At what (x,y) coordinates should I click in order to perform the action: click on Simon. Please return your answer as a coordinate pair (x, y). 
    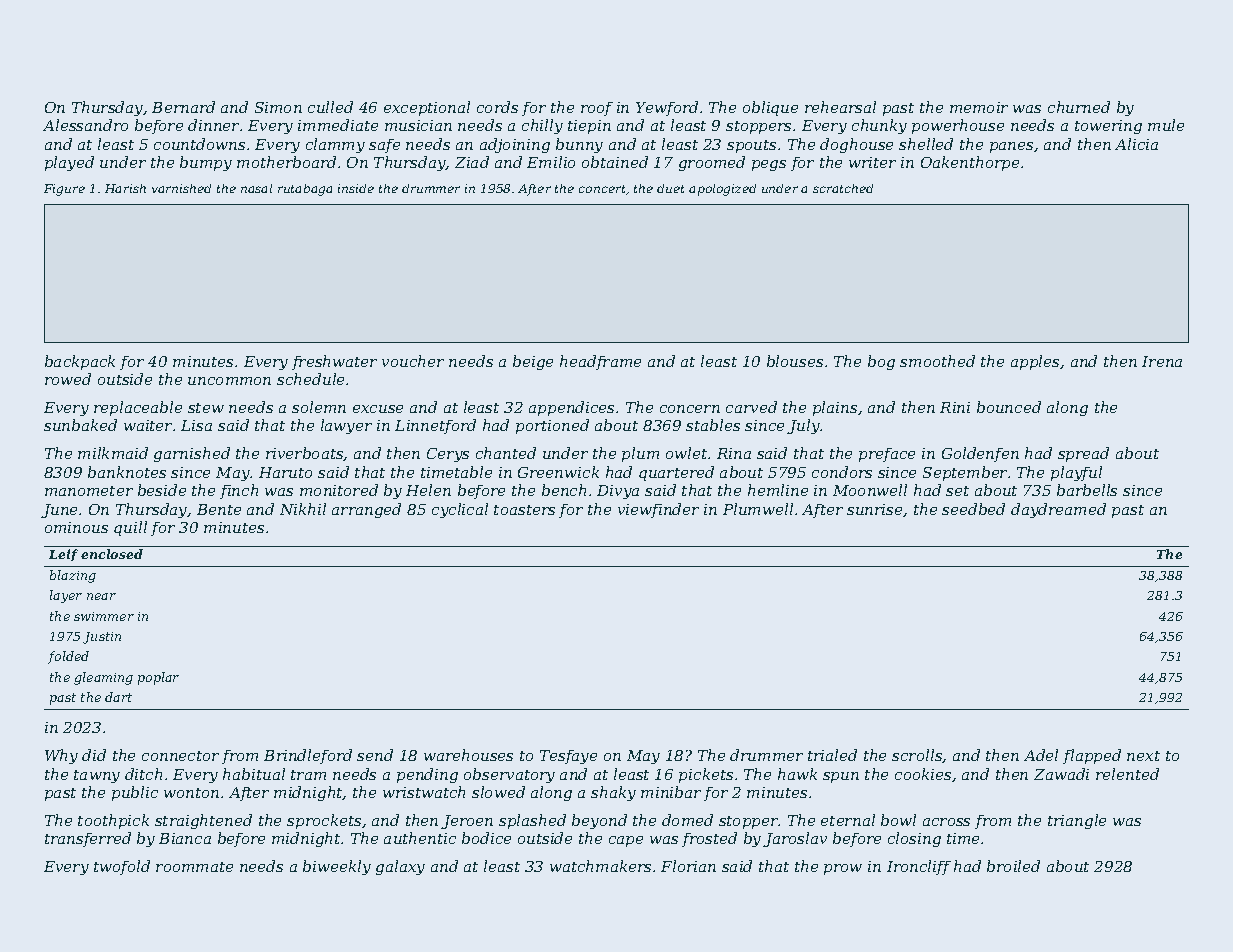
    Looking at the image, I should click on (278, 107).
